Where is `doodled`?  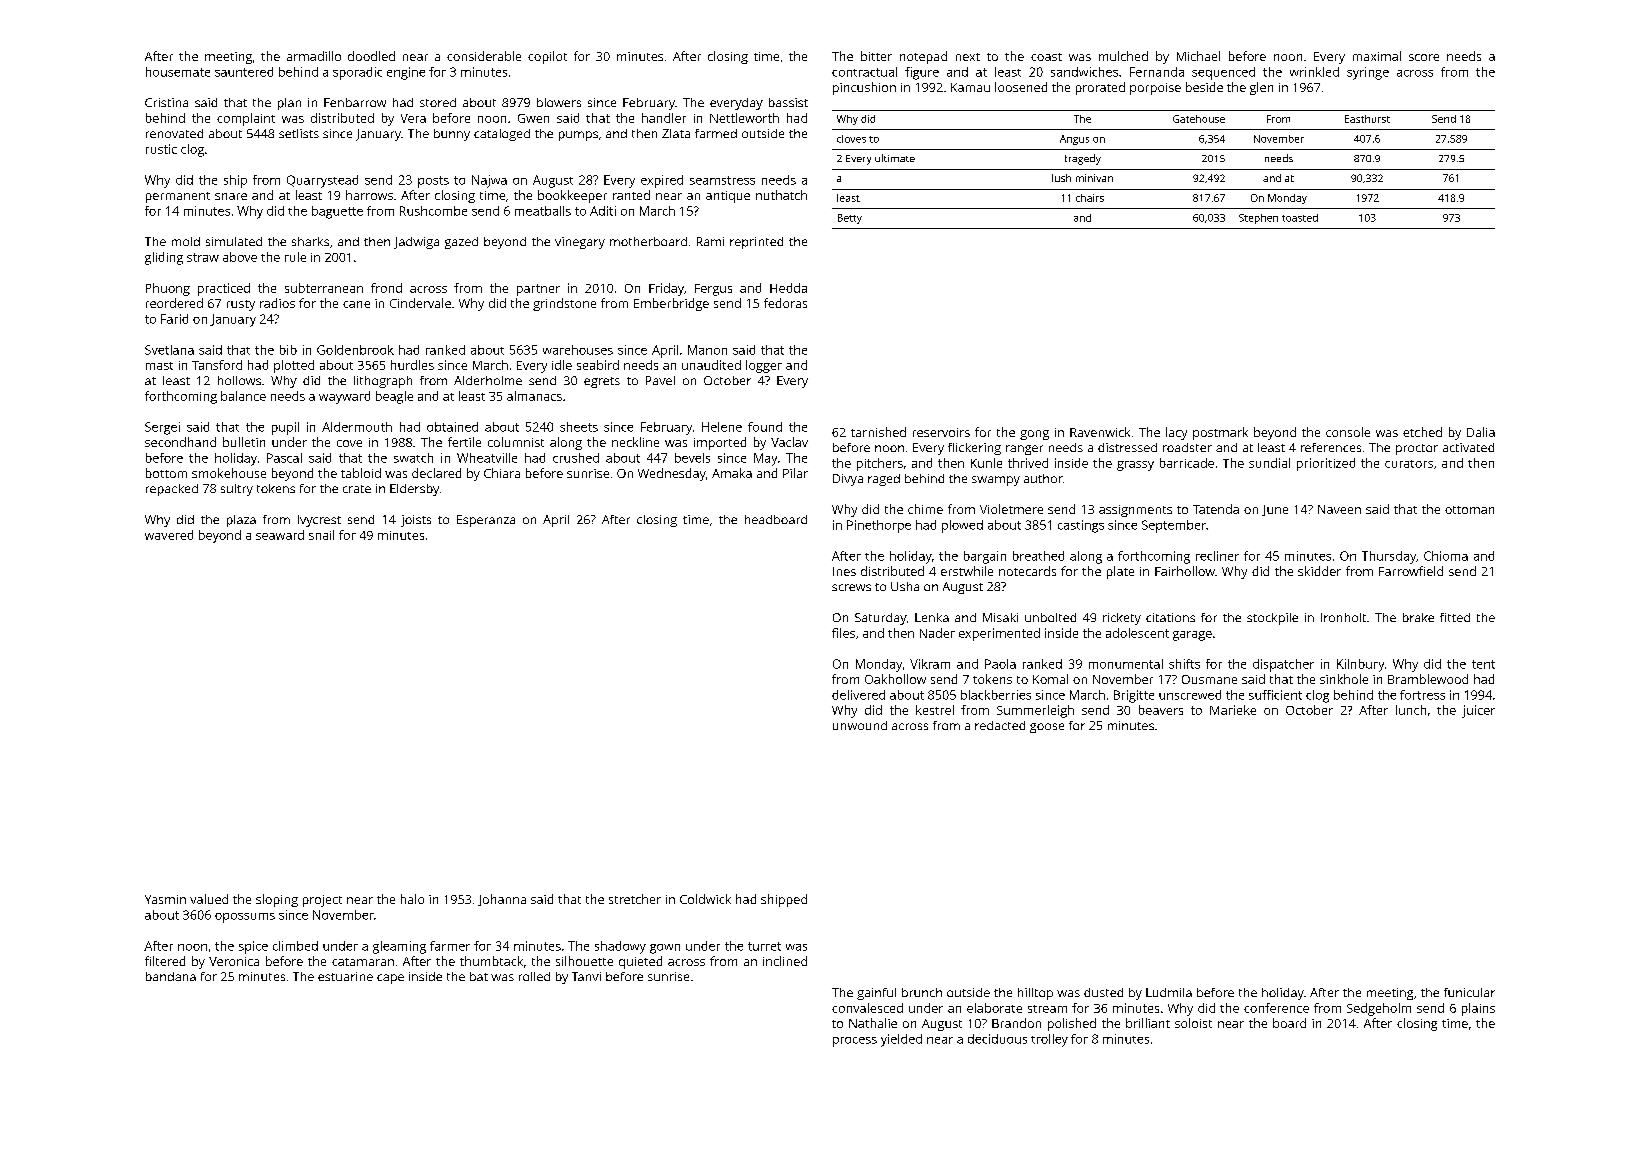
doodled is located at coordinates (371, 56).
